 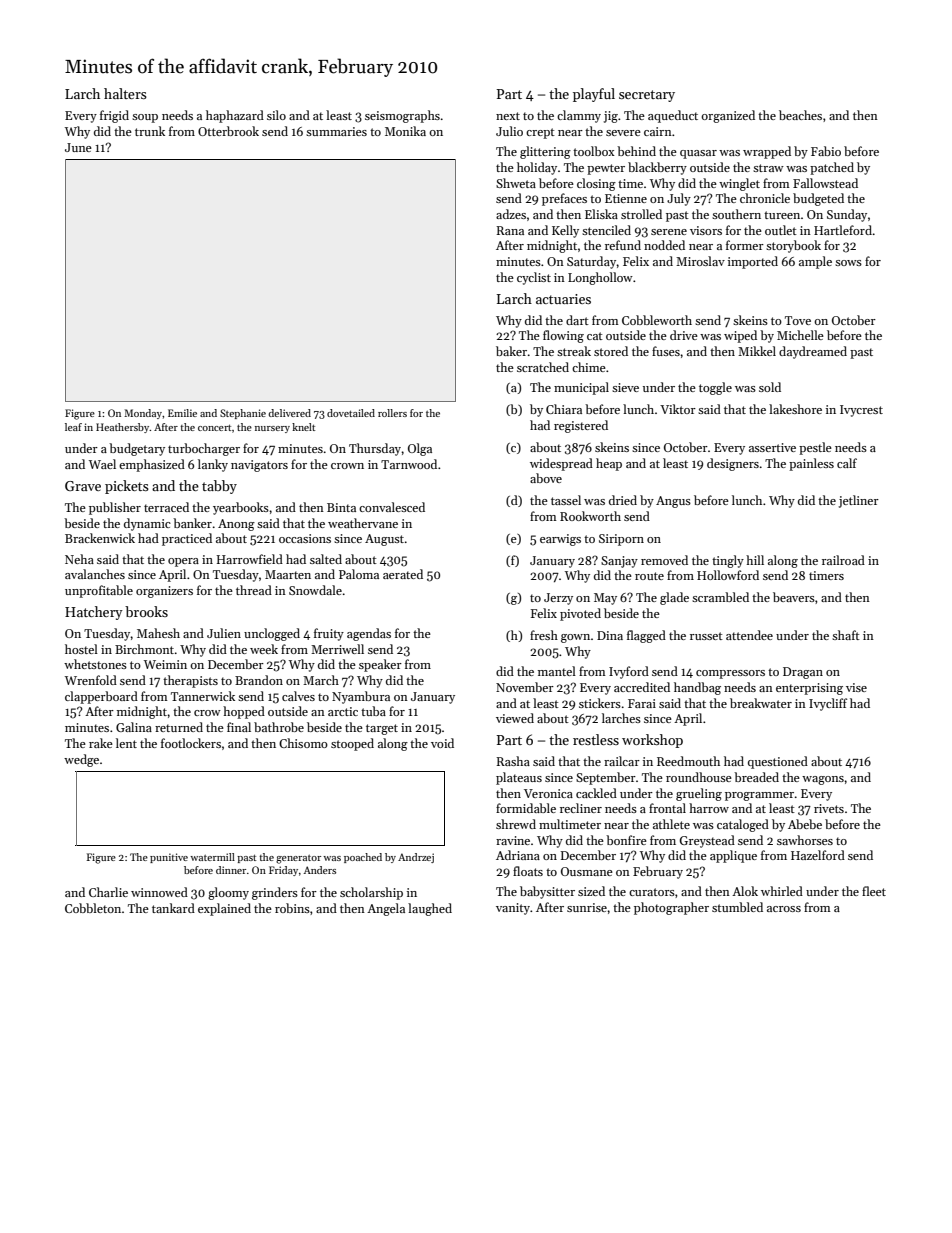 What do you see at coordinates (511, 351) in the document?
I see `baker` at bounding box center [511, 351].
